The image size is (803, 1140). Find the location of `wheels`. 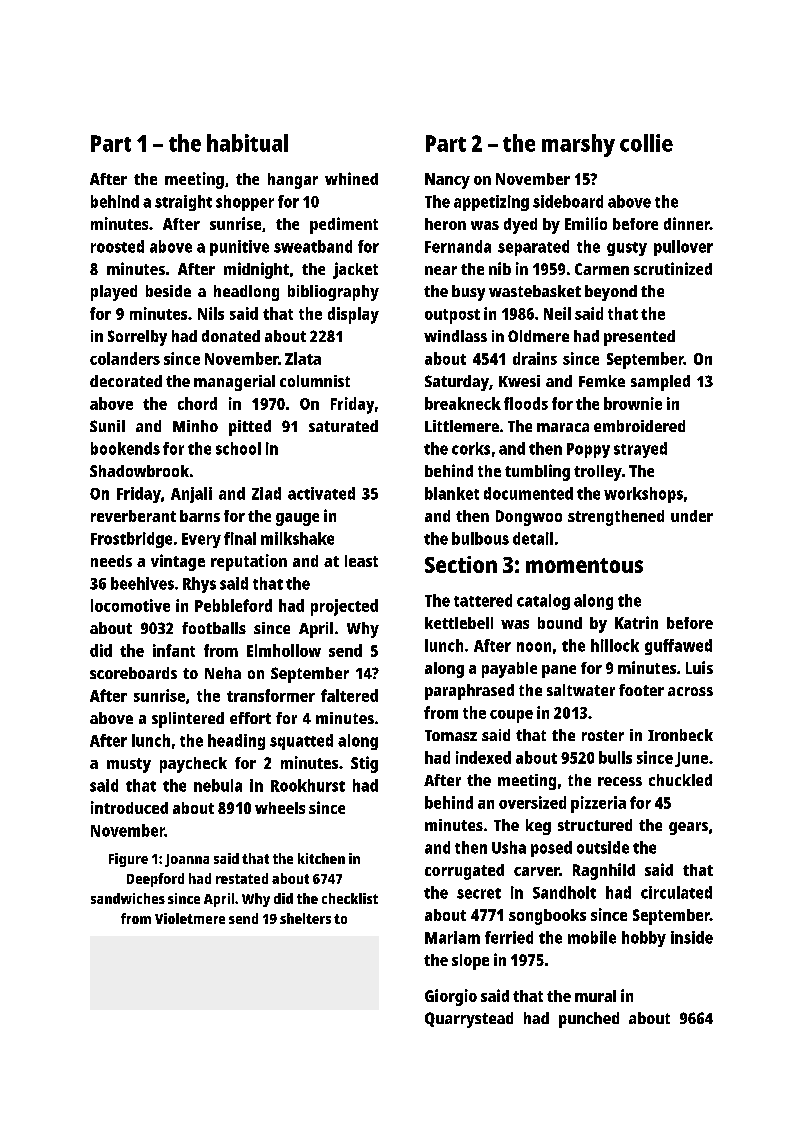

wheels is located at coordinates (280, 808).
